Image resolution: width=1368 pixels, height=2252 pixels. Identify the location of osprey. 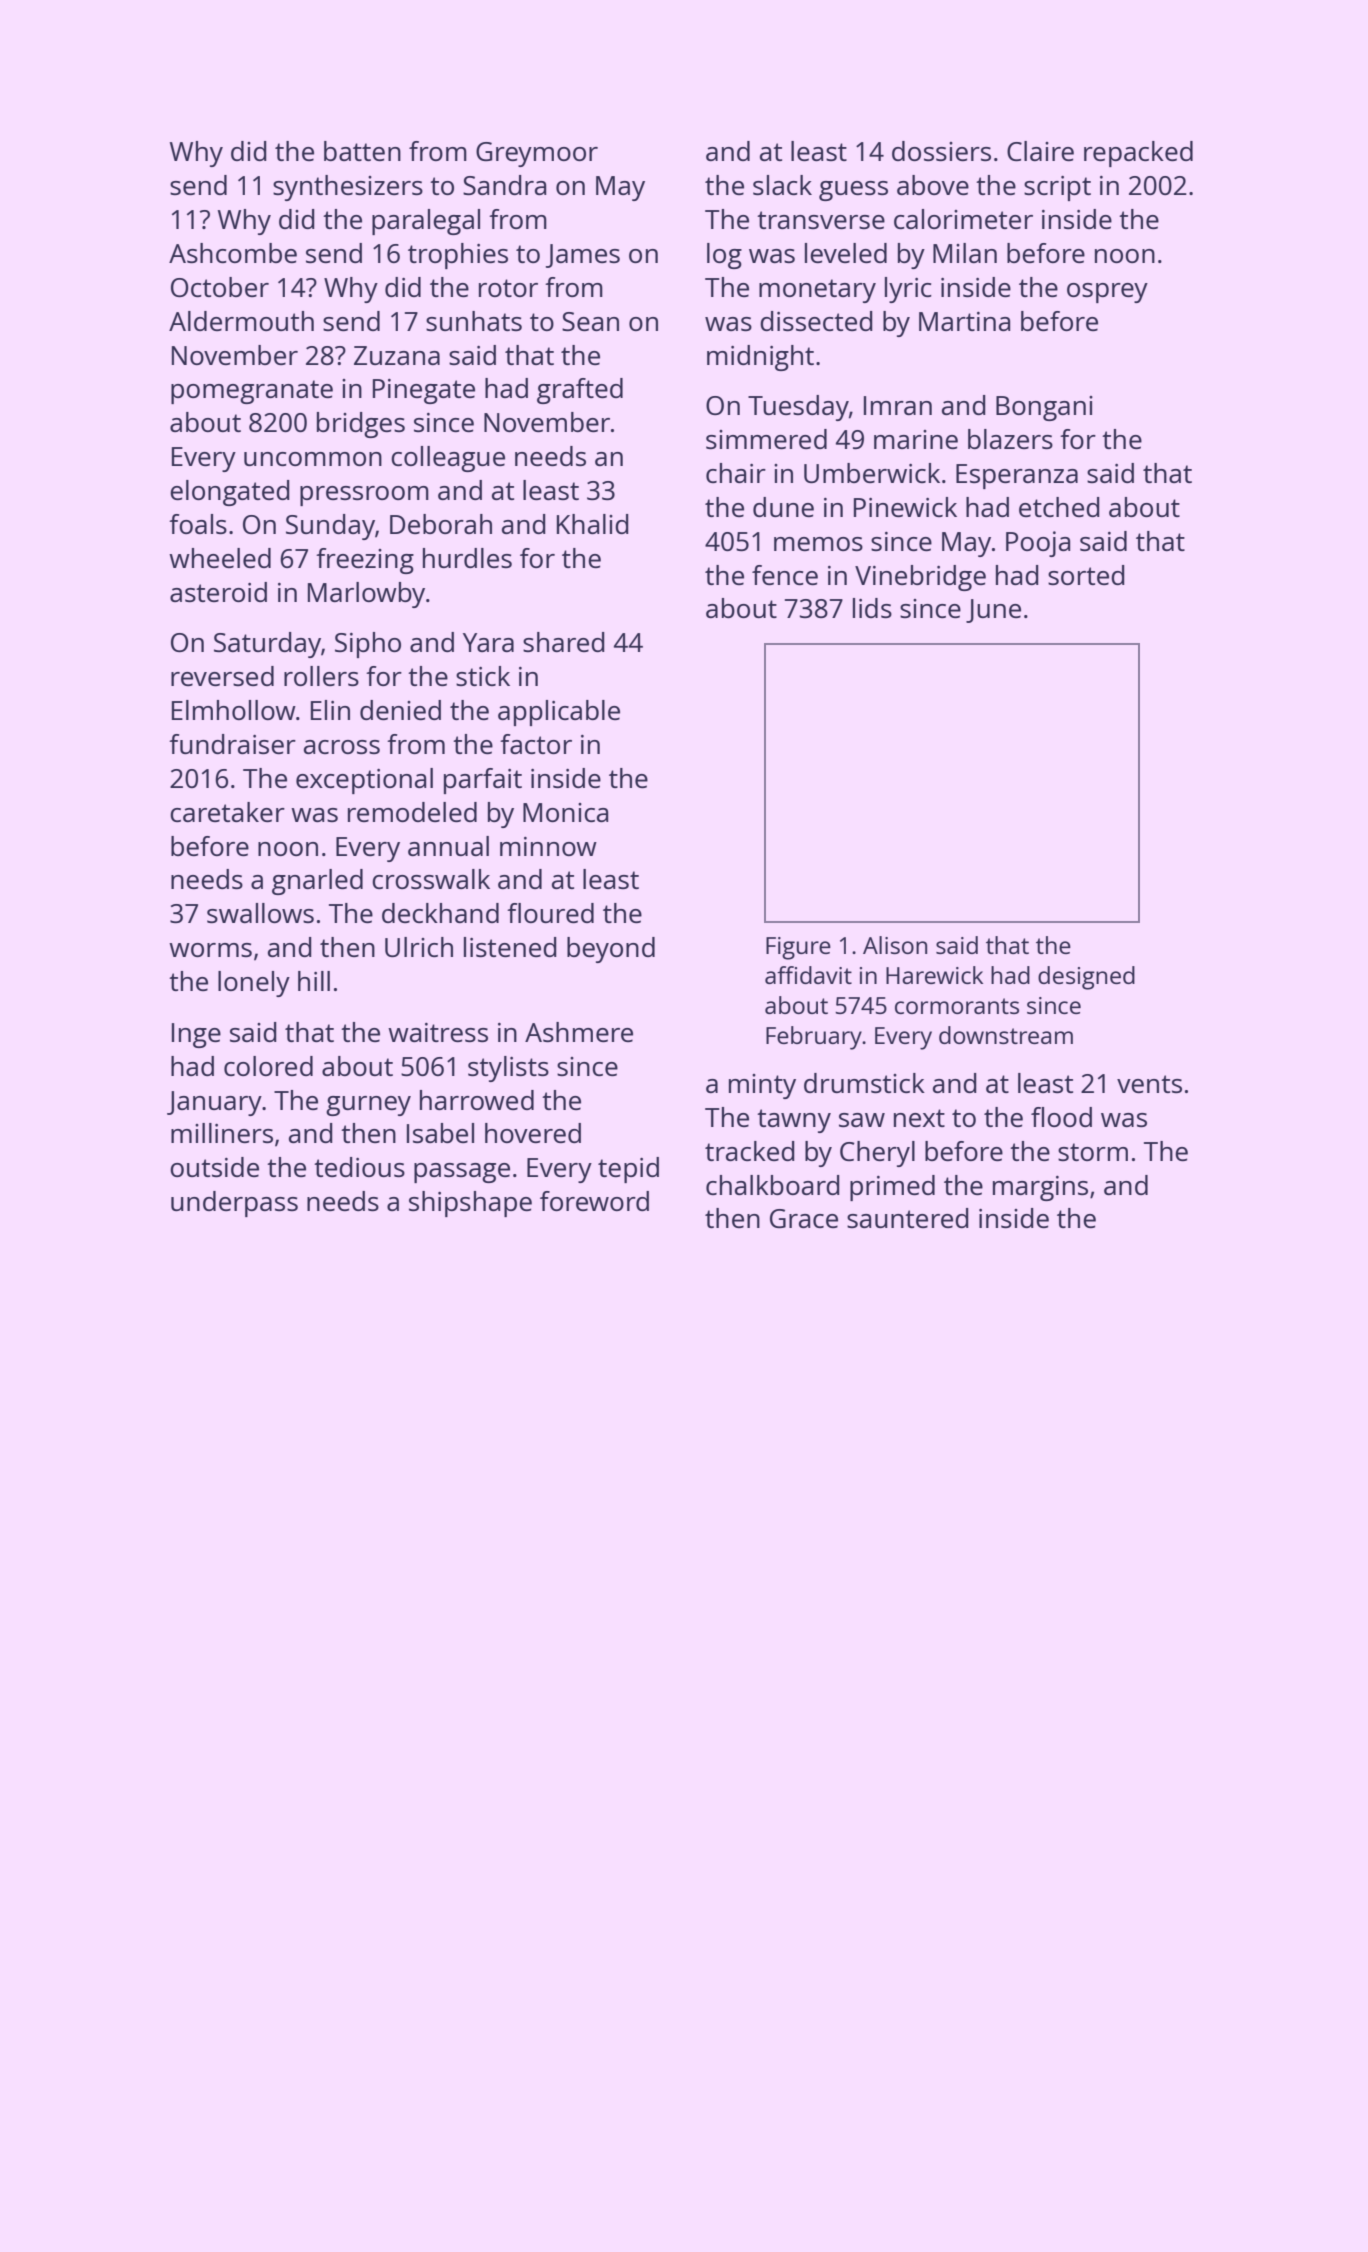
(1107, 293).
